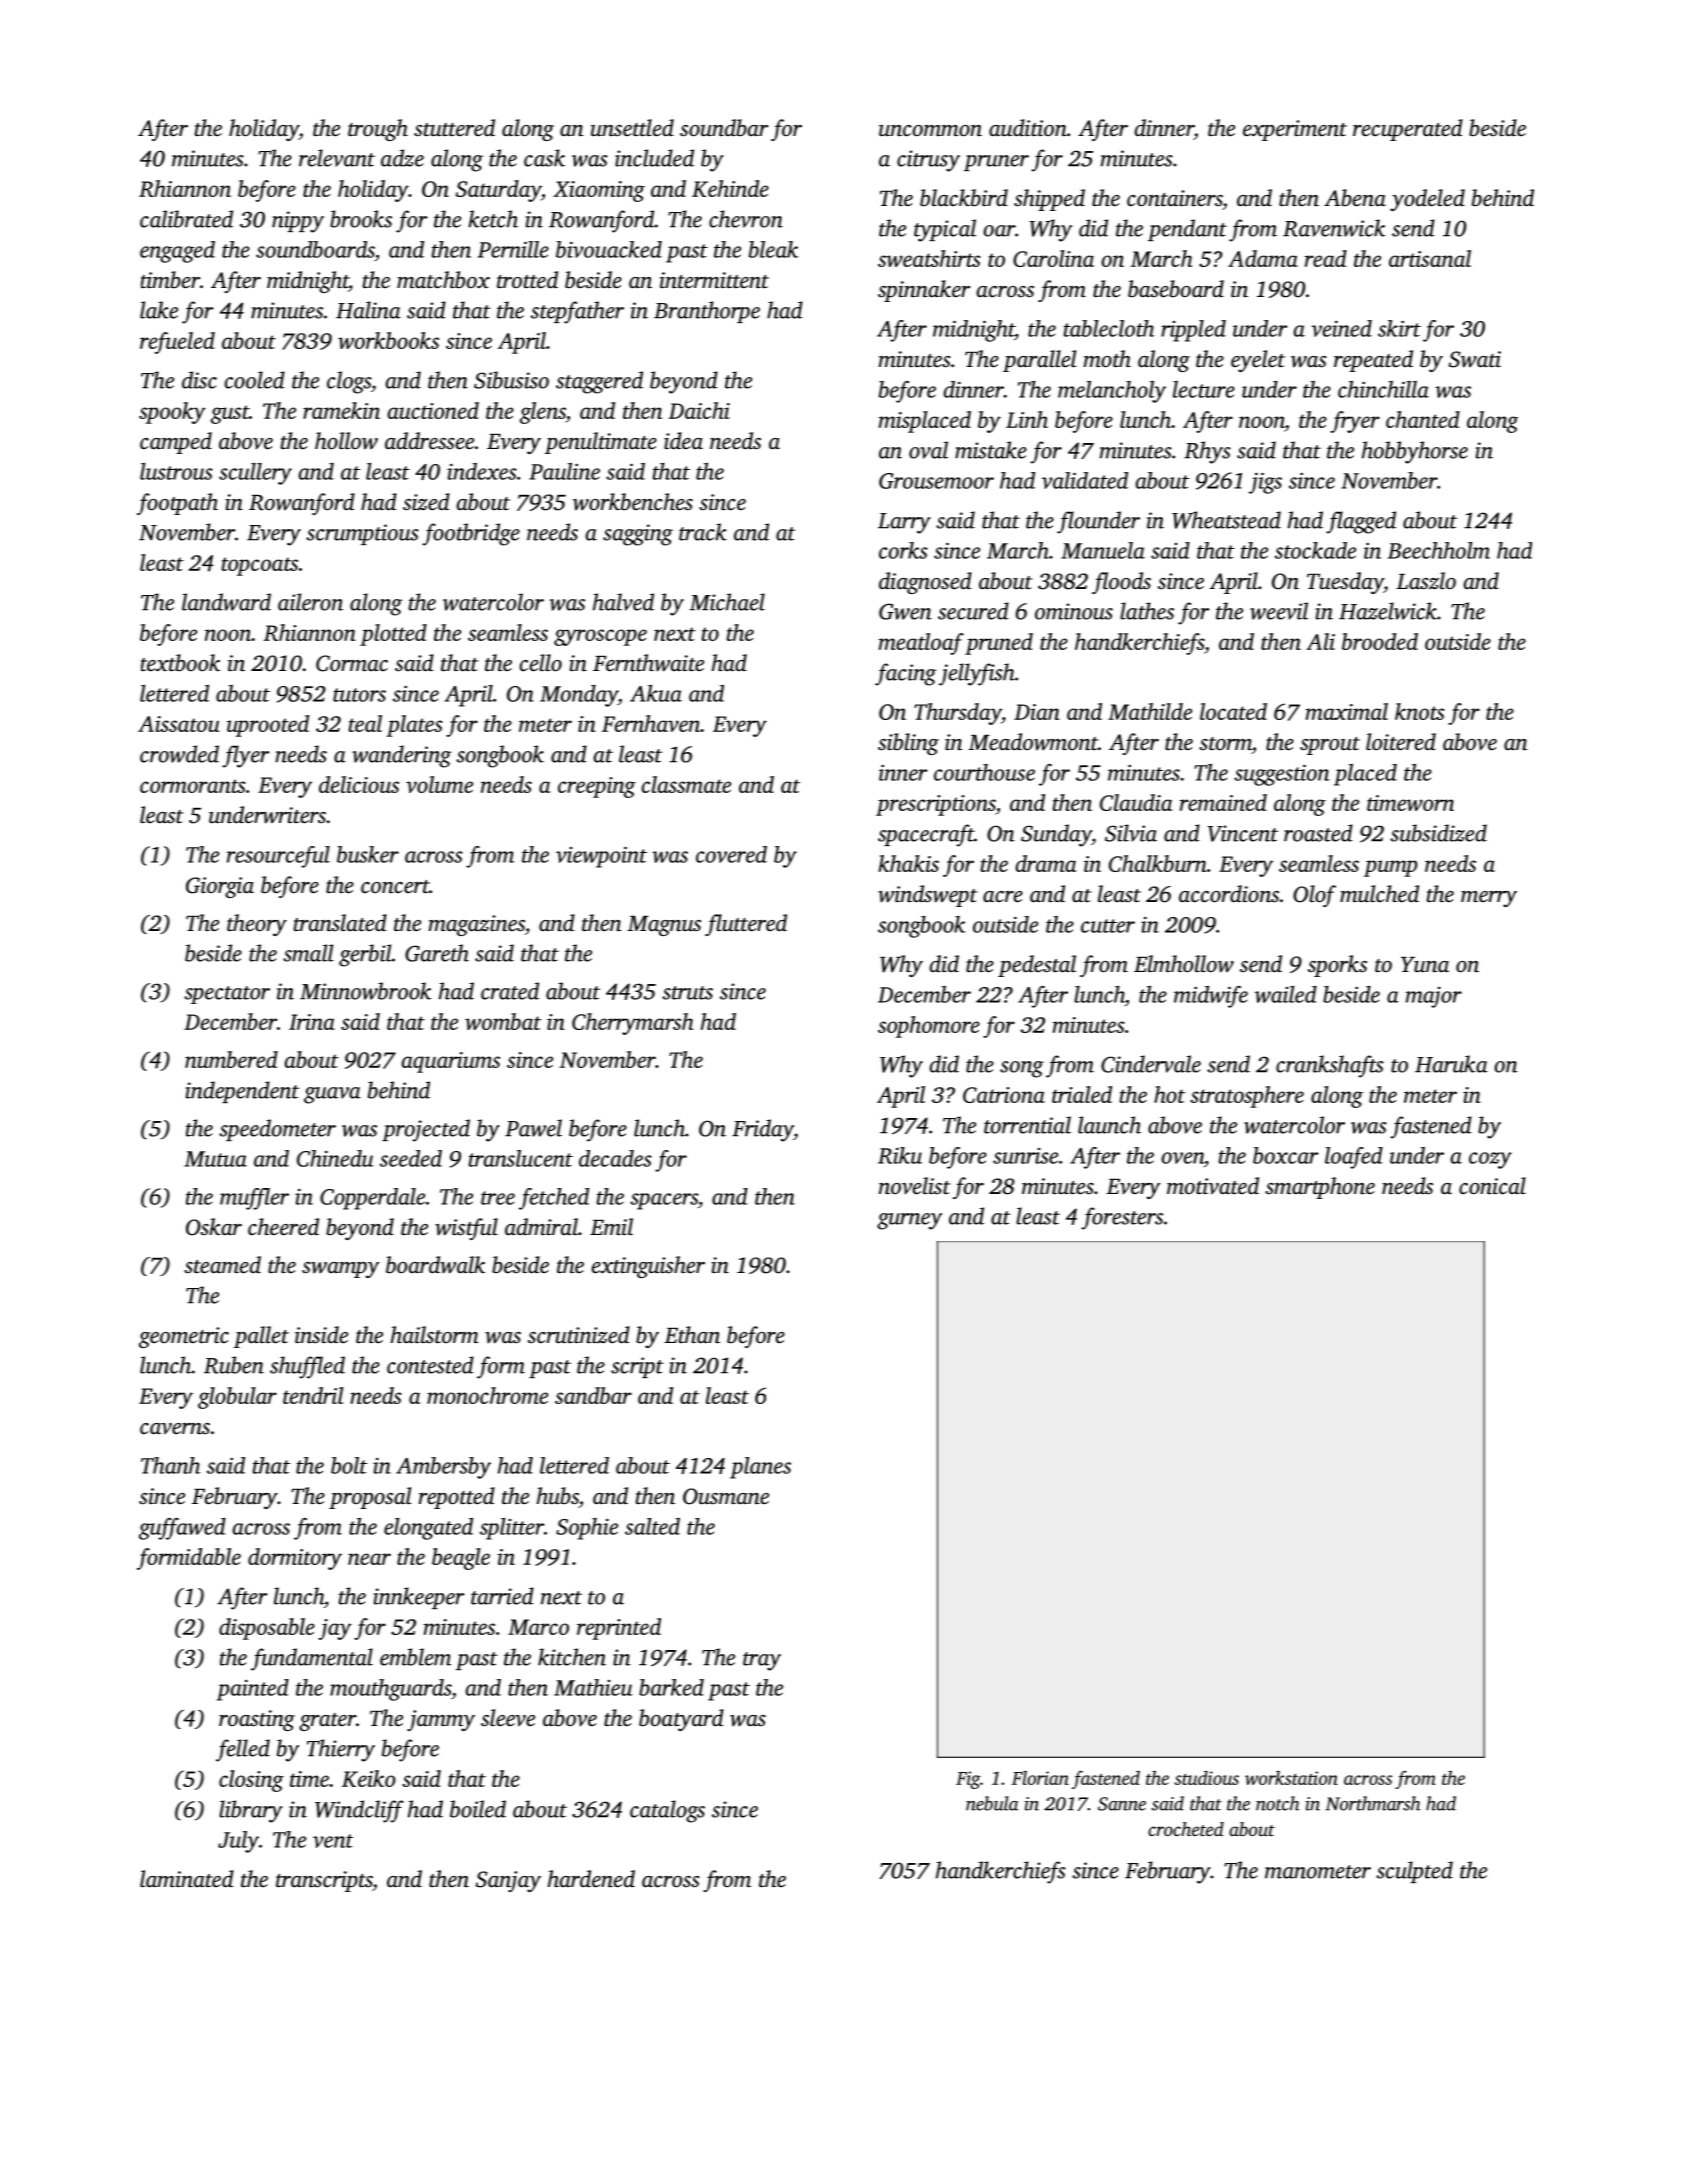 The width and height of the page is (1683, 2178). Describe the element at coordinates (1122, 1804) in the page. I see `Sanne` at that location.
